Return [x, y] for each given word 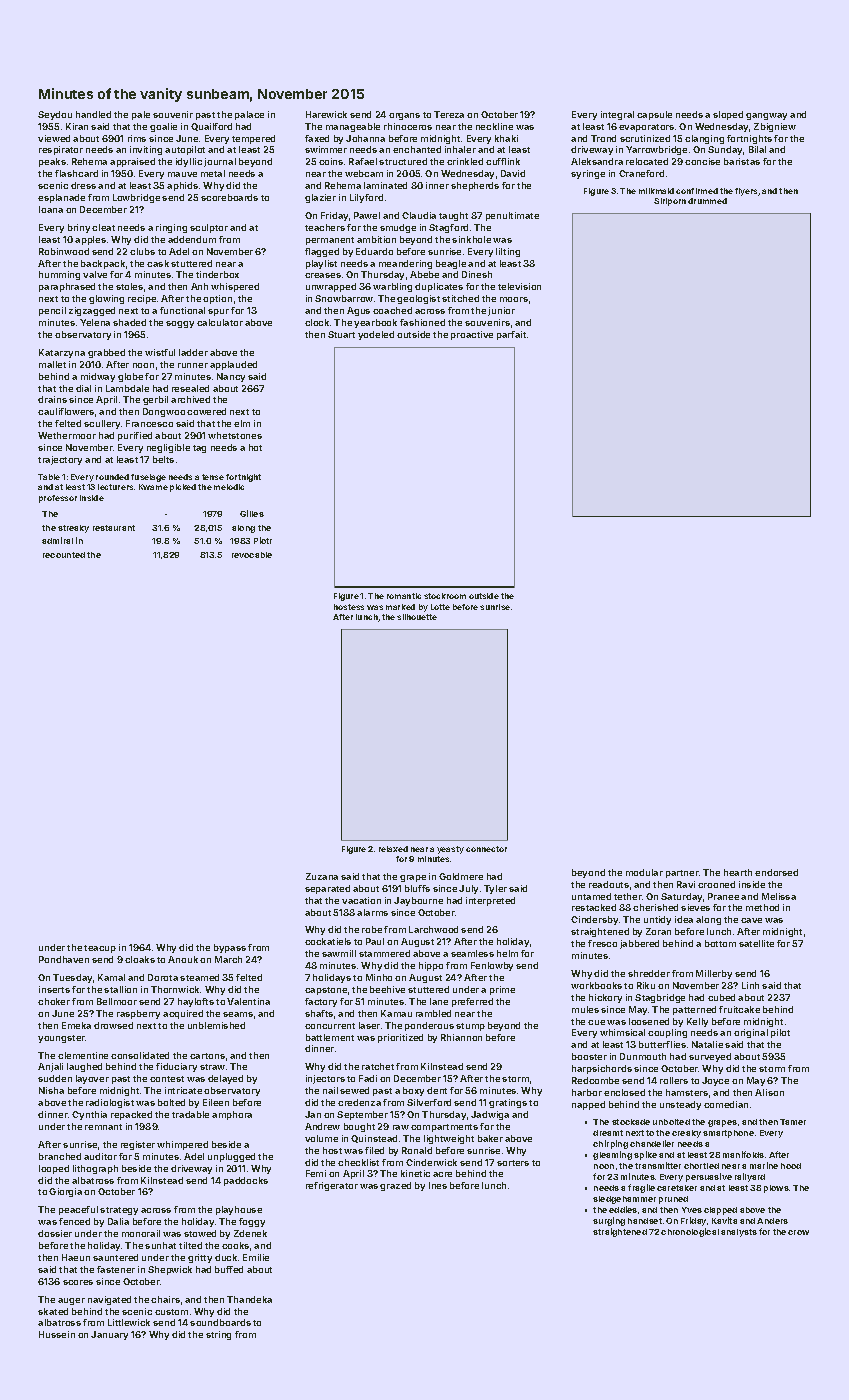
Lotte [440, 607]
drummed [707, 201]
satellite [756, 943]
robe [372, 929]
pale [141, 115]
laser [369, 1025]
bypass [230, 948]
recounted [64, 555]
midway [98, 377]
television [519, 286]
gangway [766, 116]
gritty [200, 1258]
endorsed [776, 872]
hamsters [687, 1092]
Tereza [449, 114]
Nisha [51, 1090]
